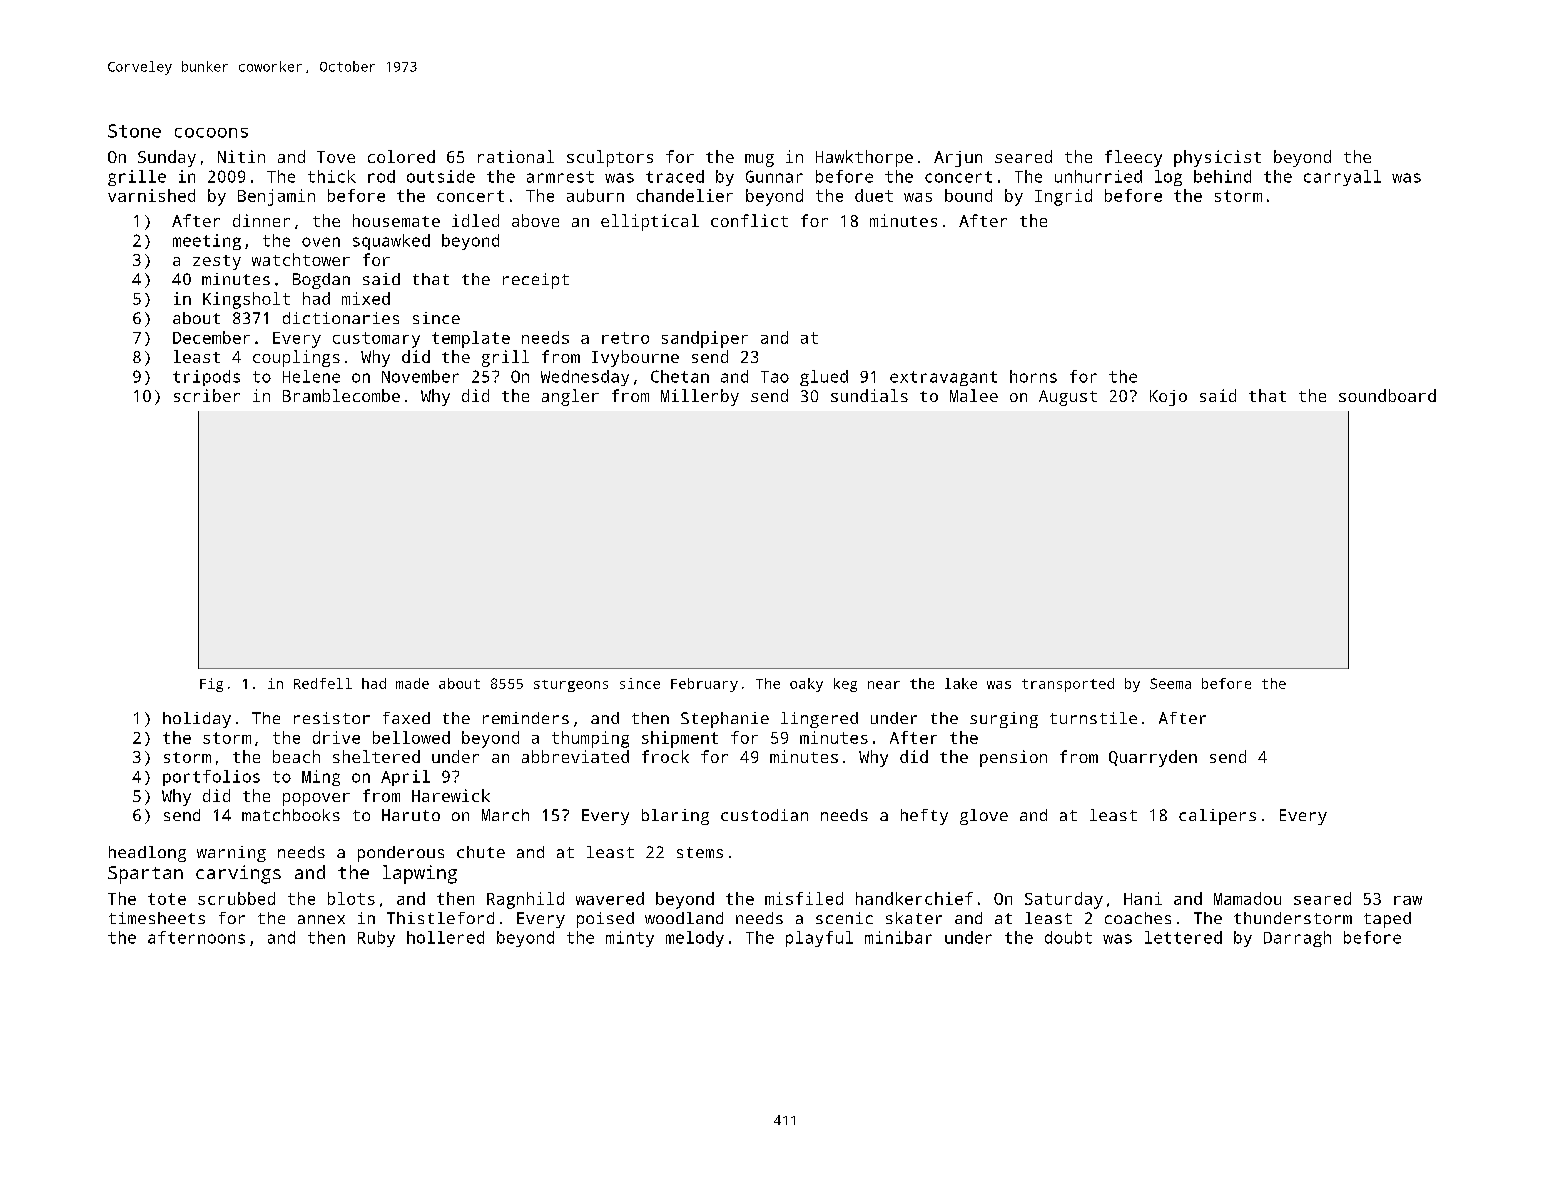 The image size is (1547, 1195). Describe the element at coordinates (650, 222) in the image. I see `elliptical` at that location.
